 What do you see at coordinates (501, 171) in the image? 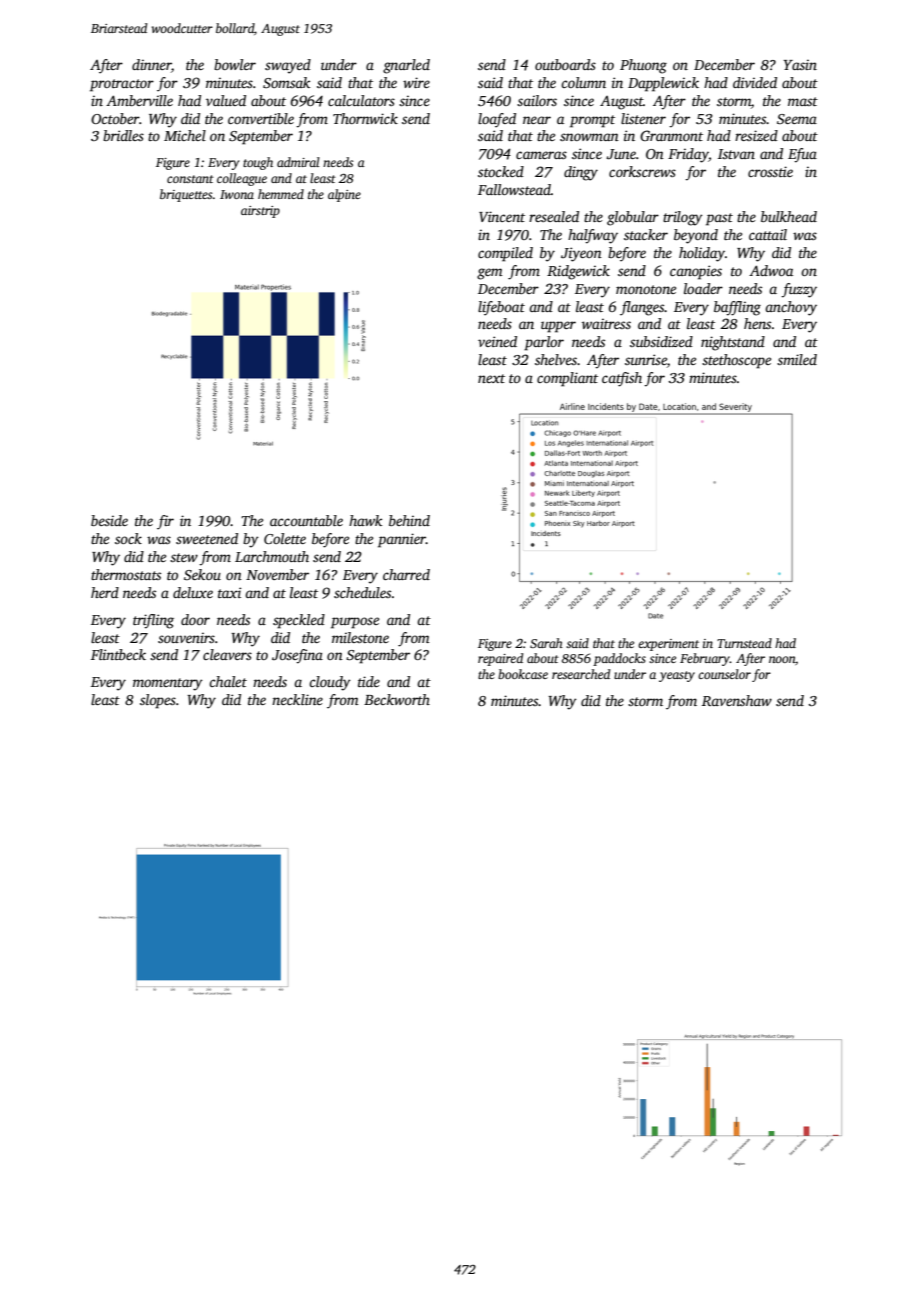
I see `stocked` at bounding box center [501, 171].
